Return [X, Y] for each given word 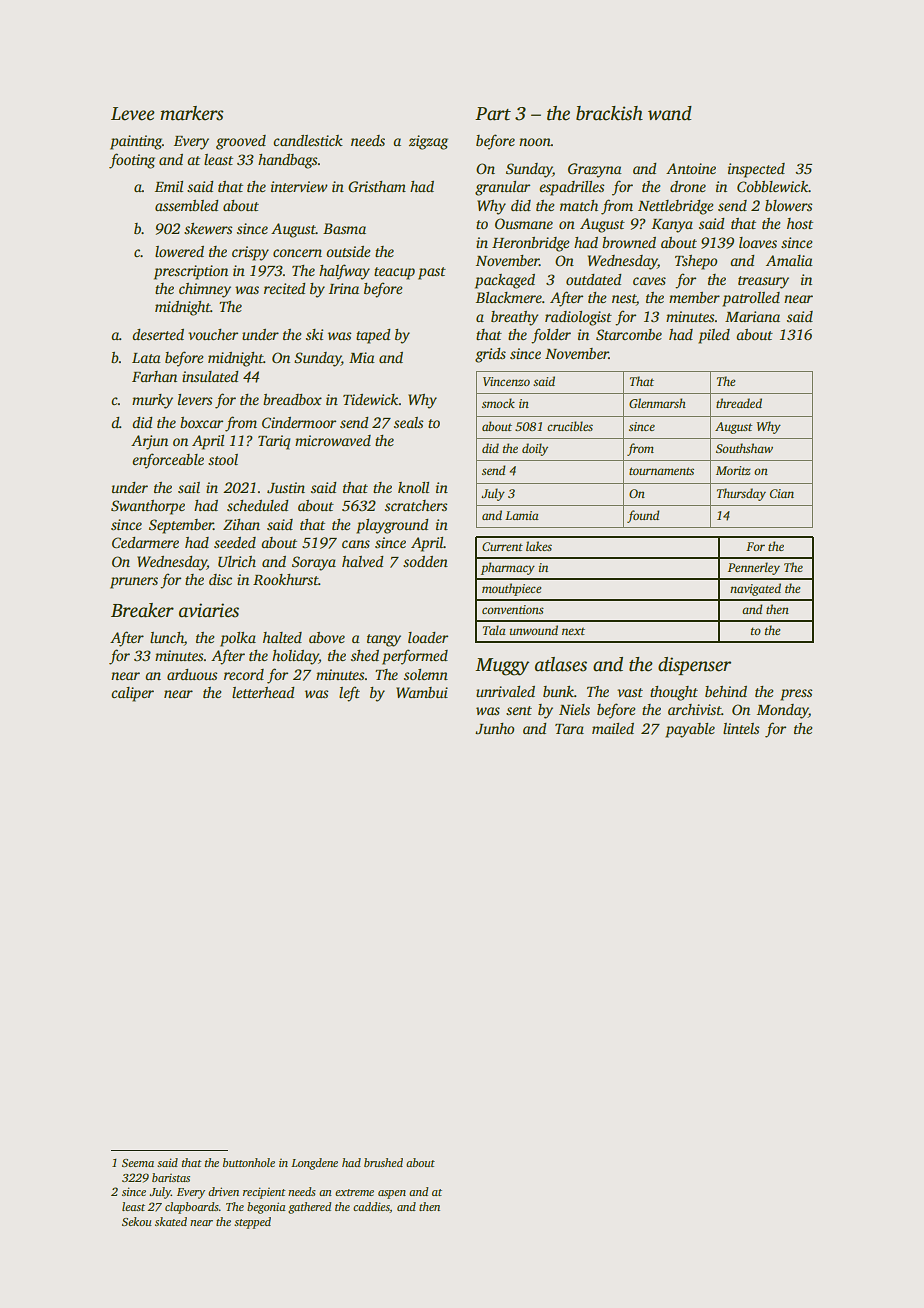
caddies [371, 1207]
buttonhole [249, 1162]
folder [551, 336]
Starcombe [629, 334]
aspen [392, 1194]
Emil [169, 186]
